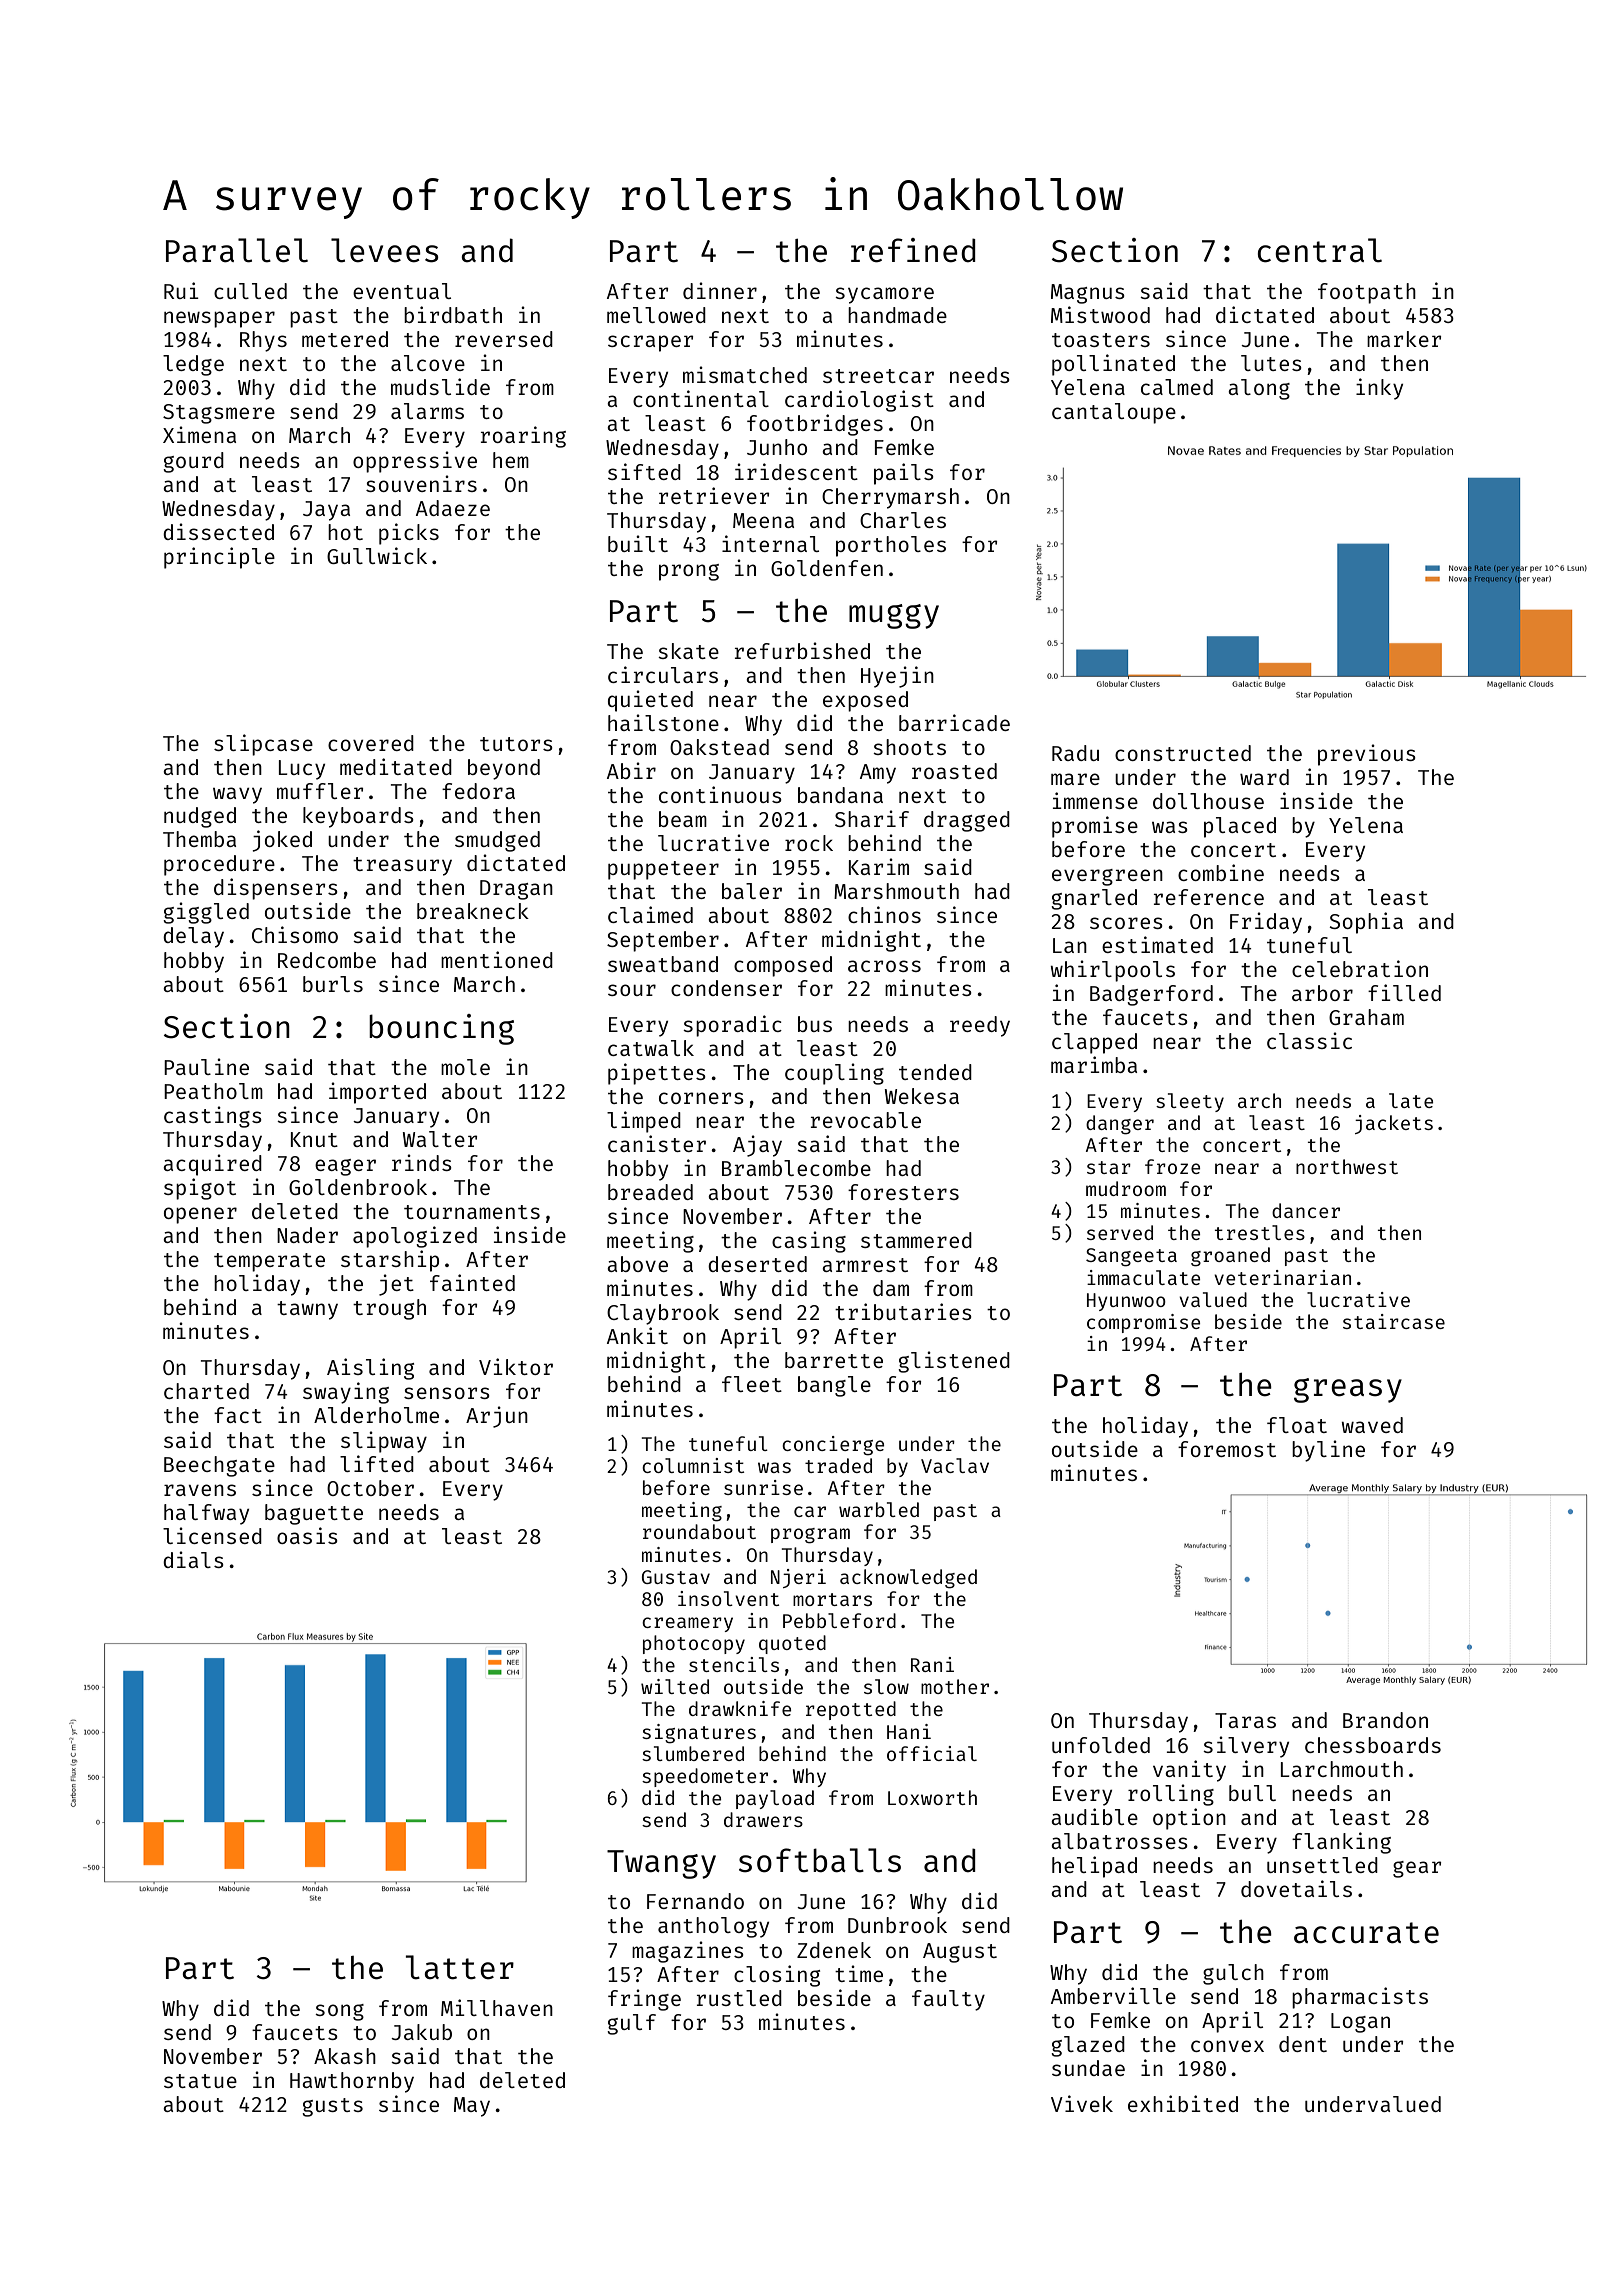  I want to click on Jaya, so click(326, 511).
